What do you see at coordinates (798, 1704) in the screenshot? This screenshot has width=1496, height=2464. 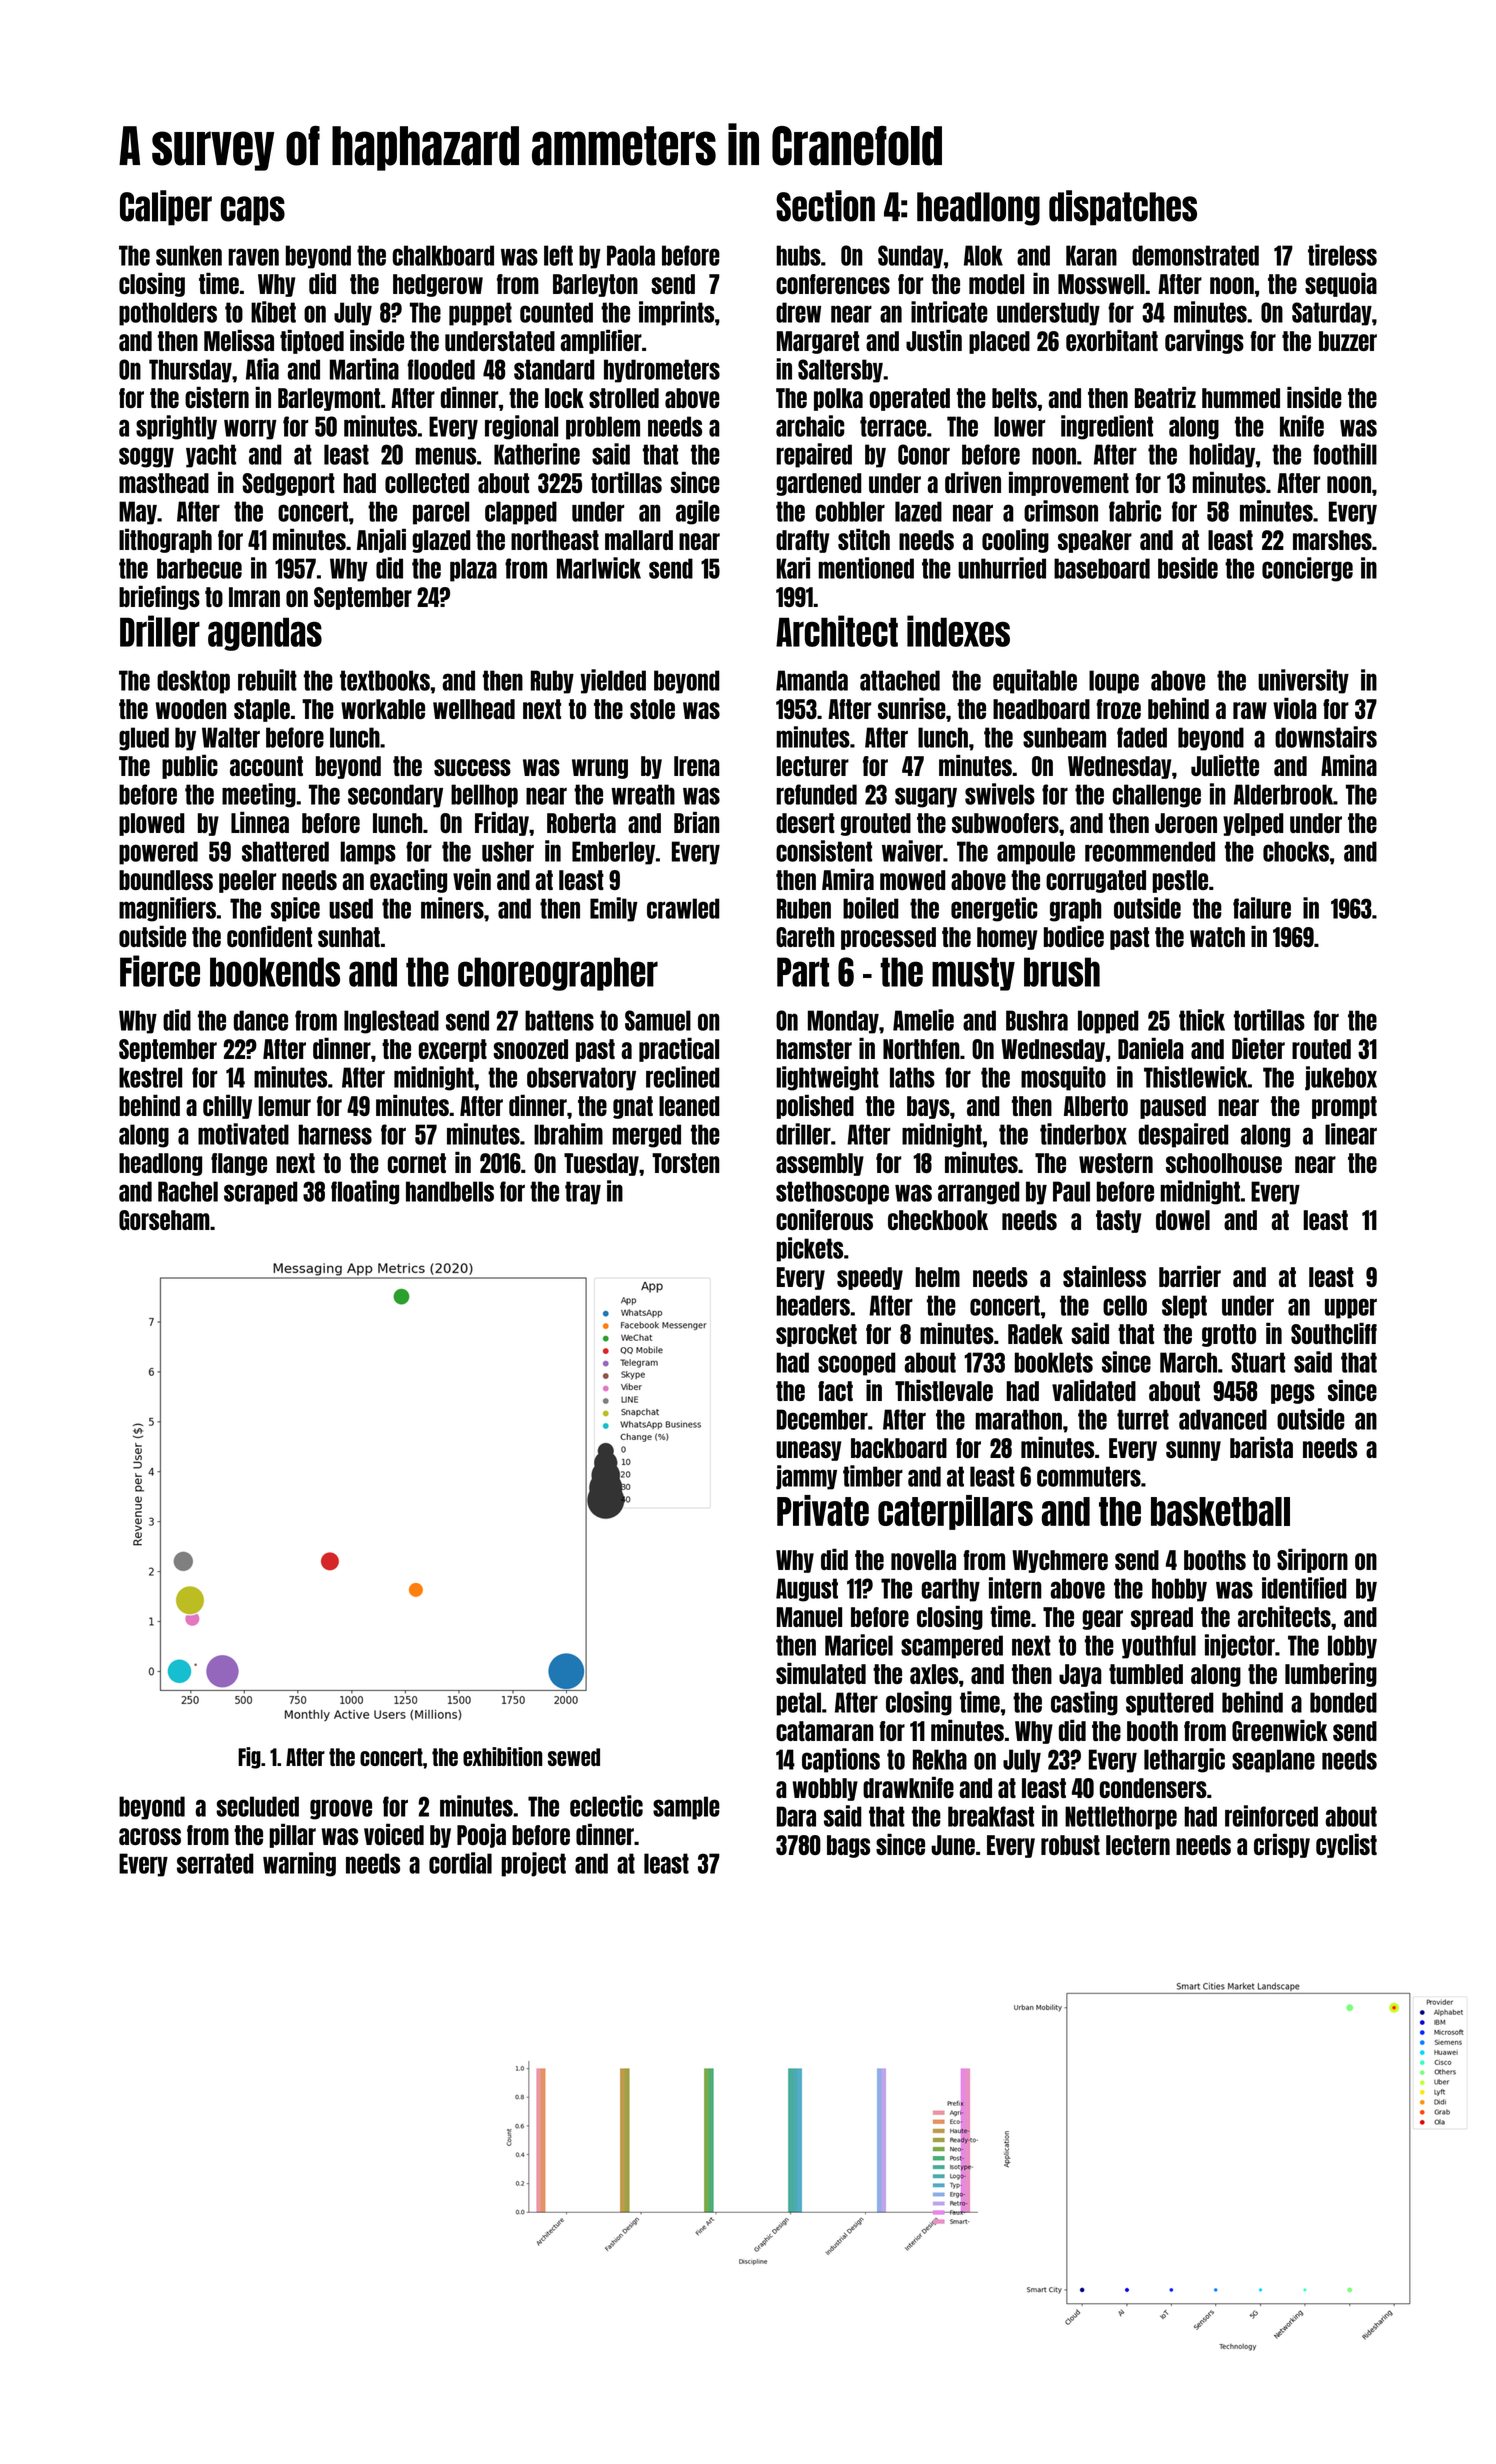 I see `petal` at bounding box center [798, 1704].
